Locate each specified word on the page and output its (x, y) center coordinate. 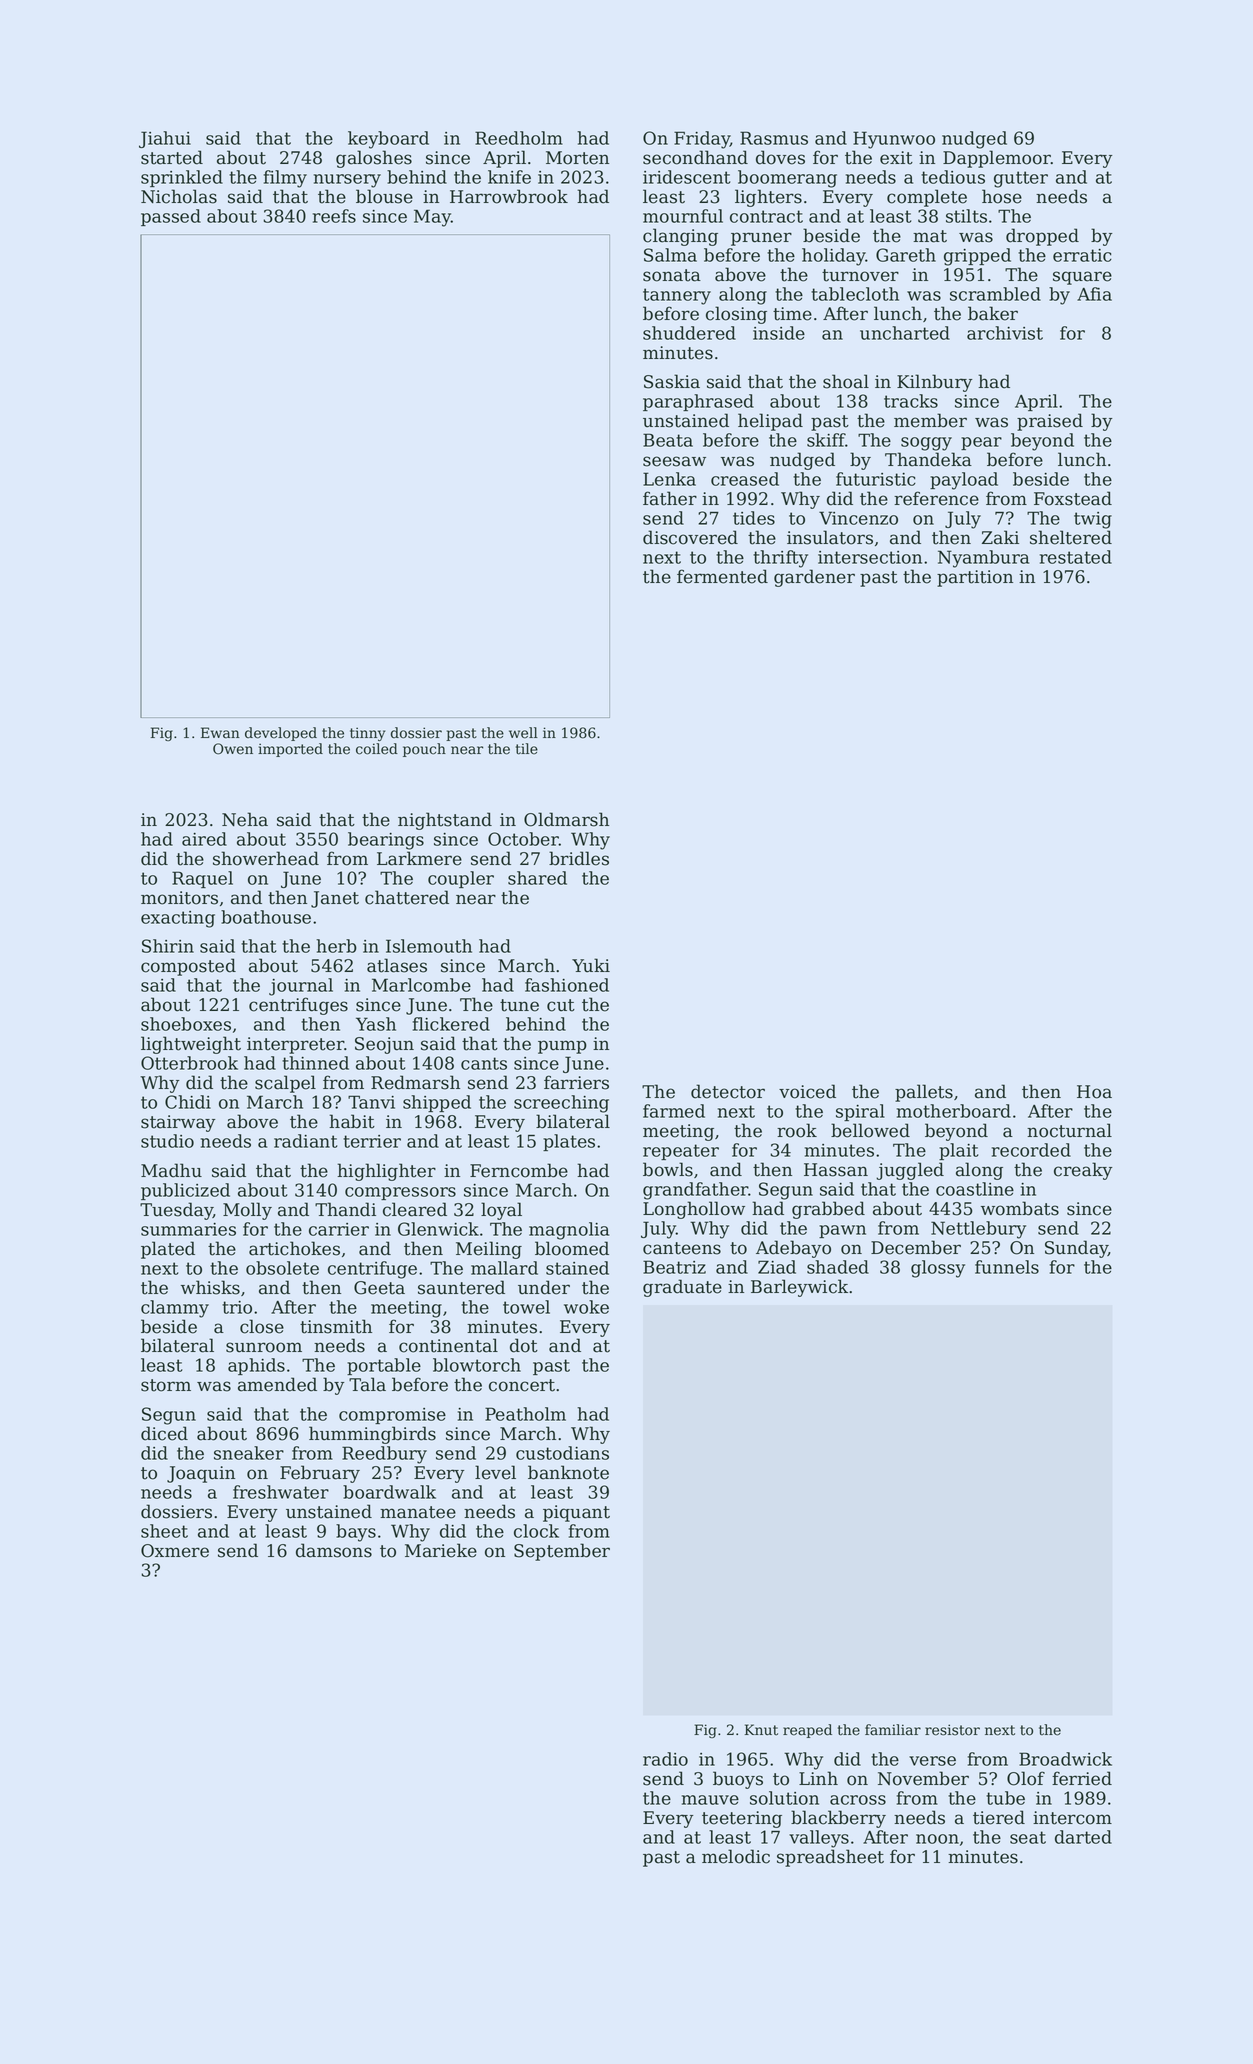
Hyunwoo (894, 140)
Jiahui (165, 139)
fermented (722, 576)
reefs (334, 216)
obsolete (282, 1268)
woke (586, 1307)
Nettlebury (978, 1230)
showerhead (266, 858)
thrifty (780, 559)
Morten (577, 158)
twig (1093, 520)
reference (936, 498)
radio (665, 1759)
